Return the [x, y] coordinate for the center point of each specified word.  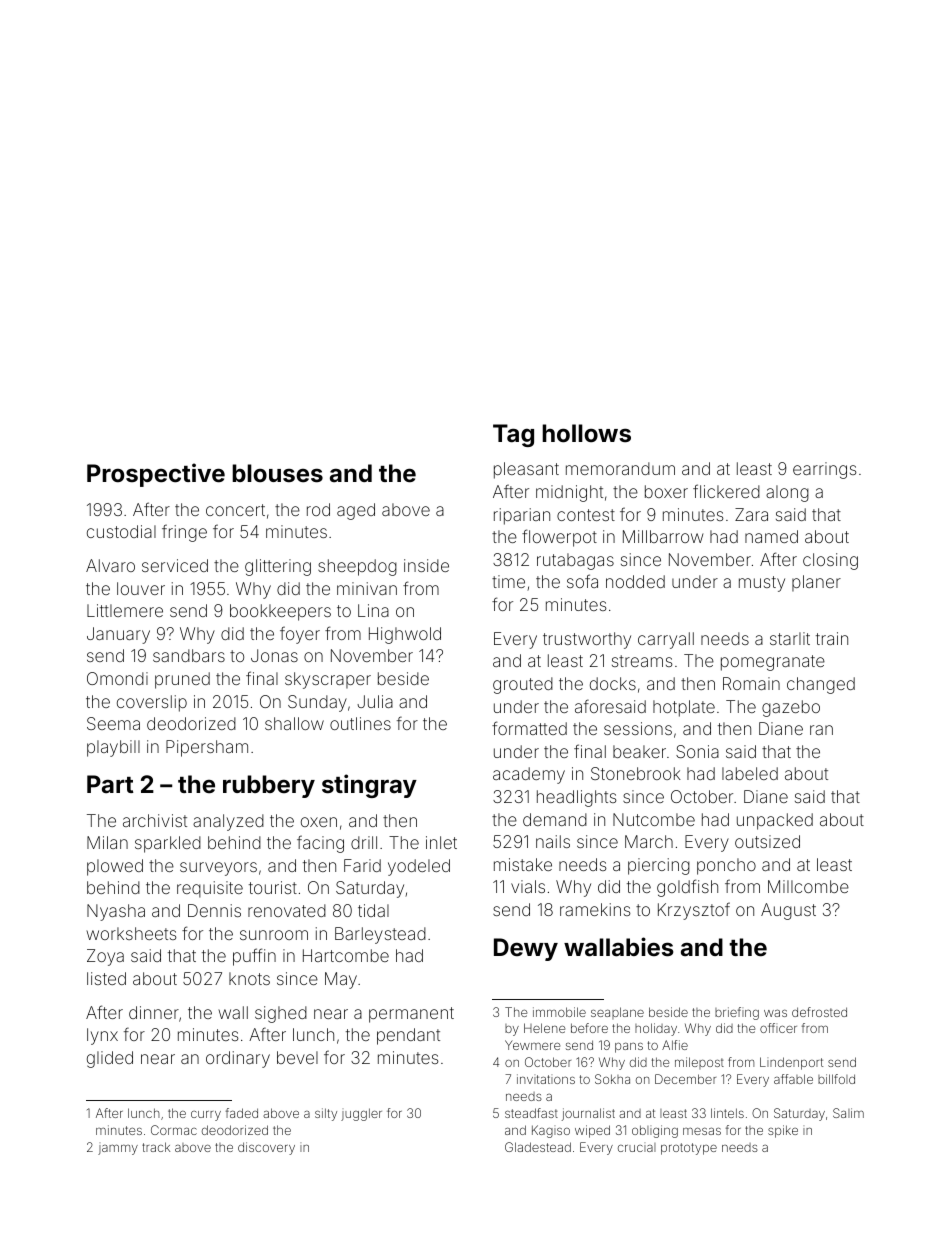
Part [110, 784]
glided [110, 1059]
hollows [586, 433]
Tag [513, 435]
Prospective [156, 475]
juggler [361, 1114]
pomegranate [773, 663]
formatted [529, 728]
